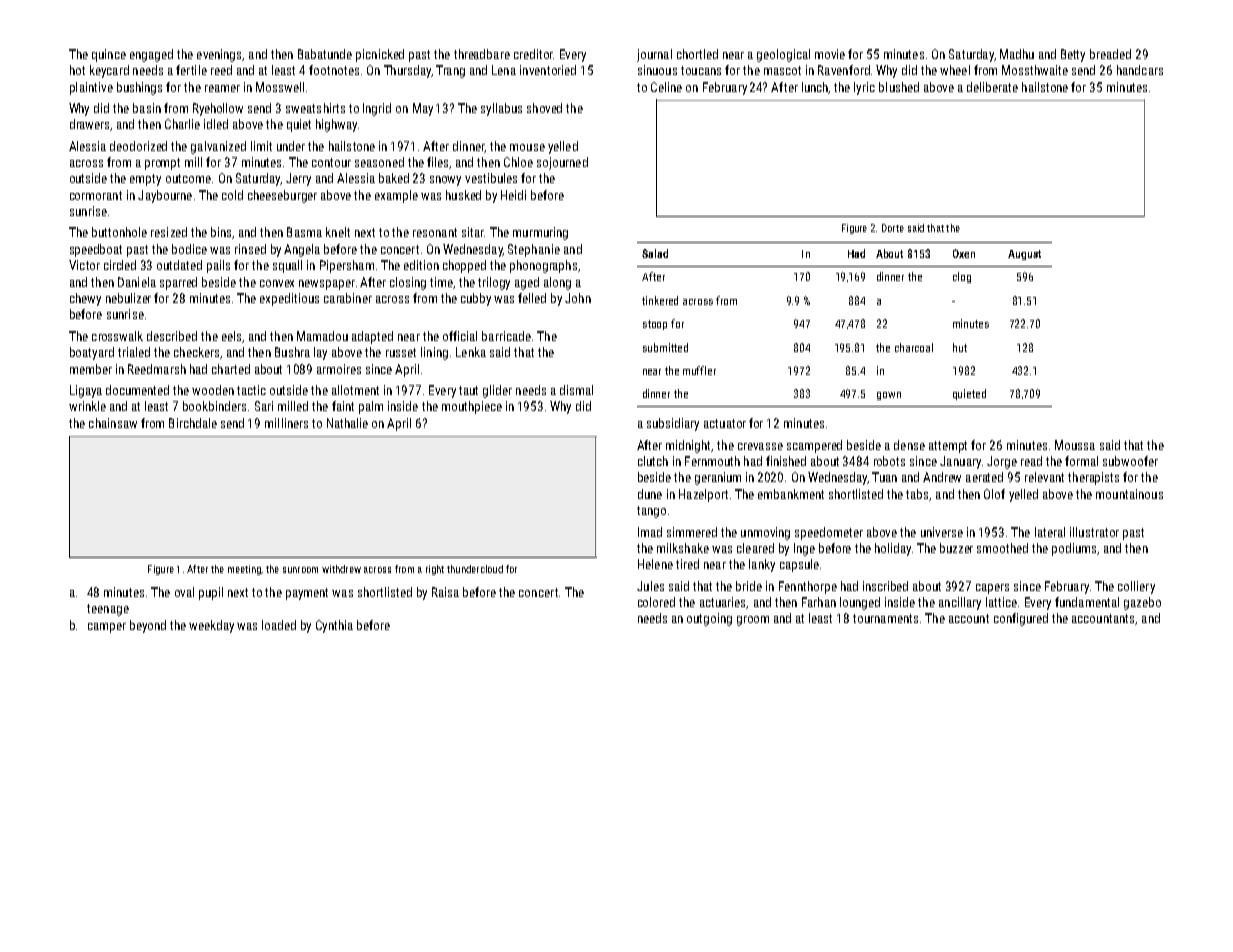 The height and width of the image is (952, 1233). Describe the element at coordinates (697, 54) in the image. I see `chortled` at that location.
